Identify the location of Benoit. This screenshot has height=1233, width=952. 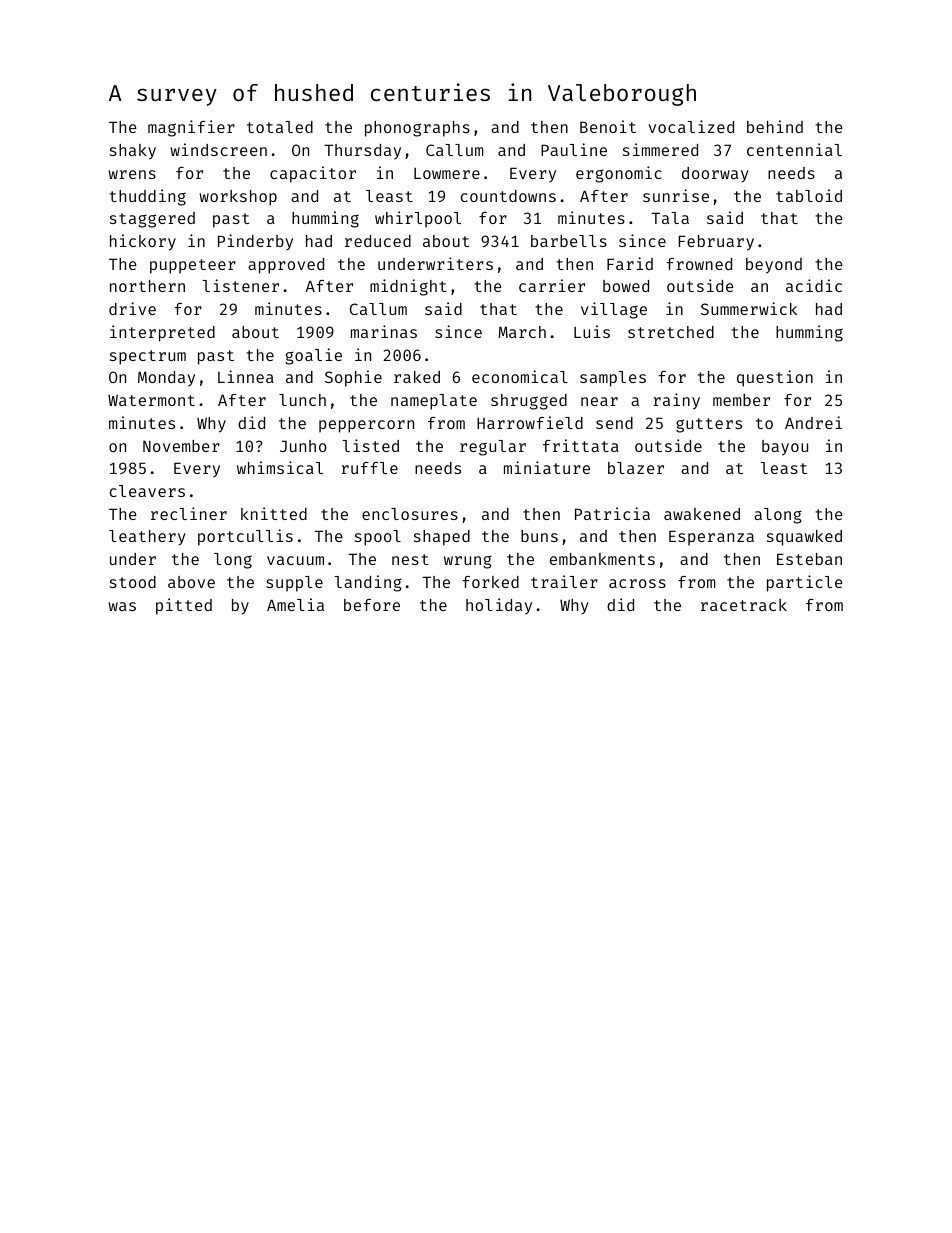
(608, 126).
